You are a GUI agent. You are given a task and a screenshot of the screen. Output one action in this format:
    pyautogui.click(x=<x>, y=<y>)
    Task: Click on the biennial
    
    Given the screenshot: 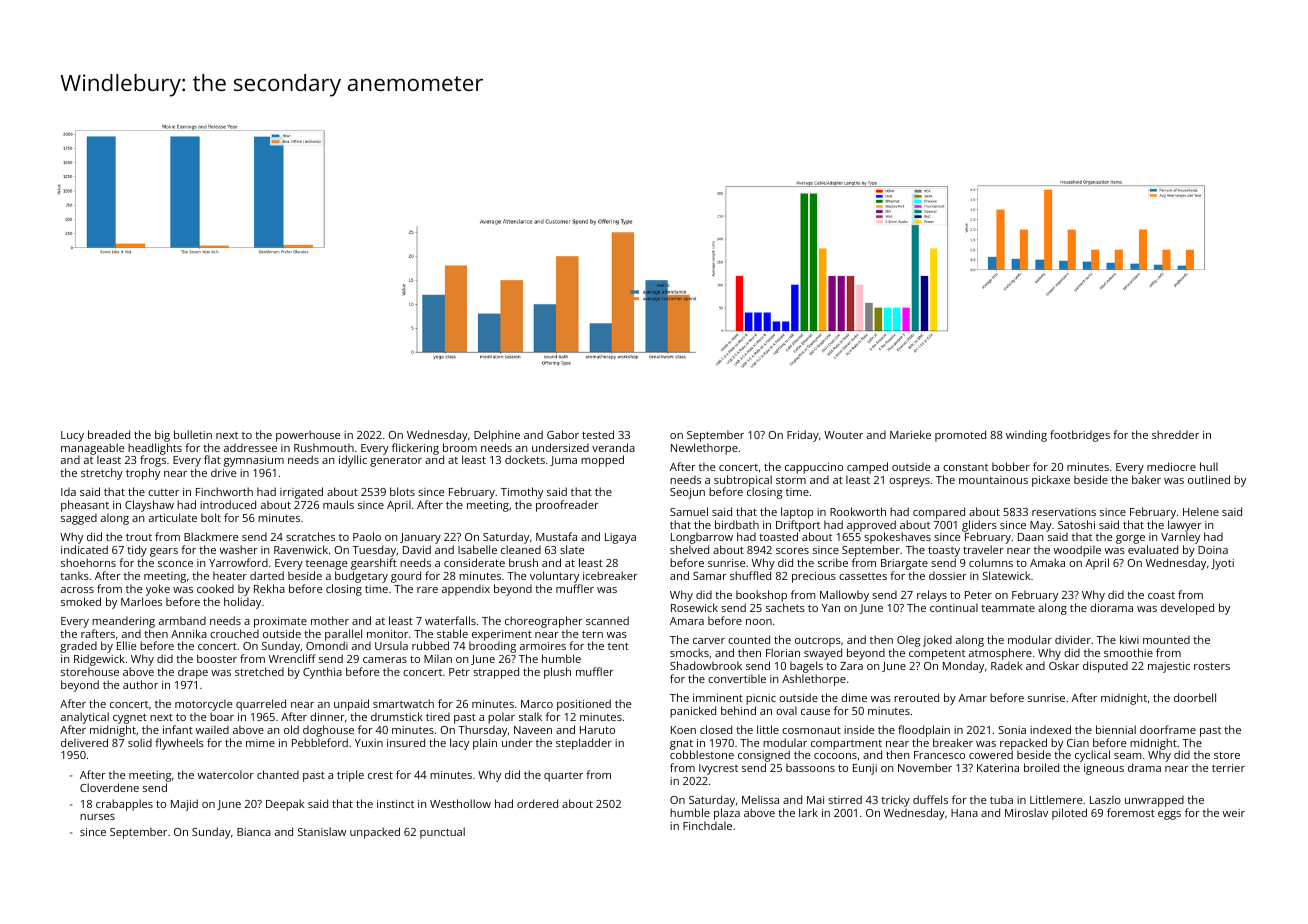 What is the action you would take?
    pyautogui.click(x=1116, y=729)
